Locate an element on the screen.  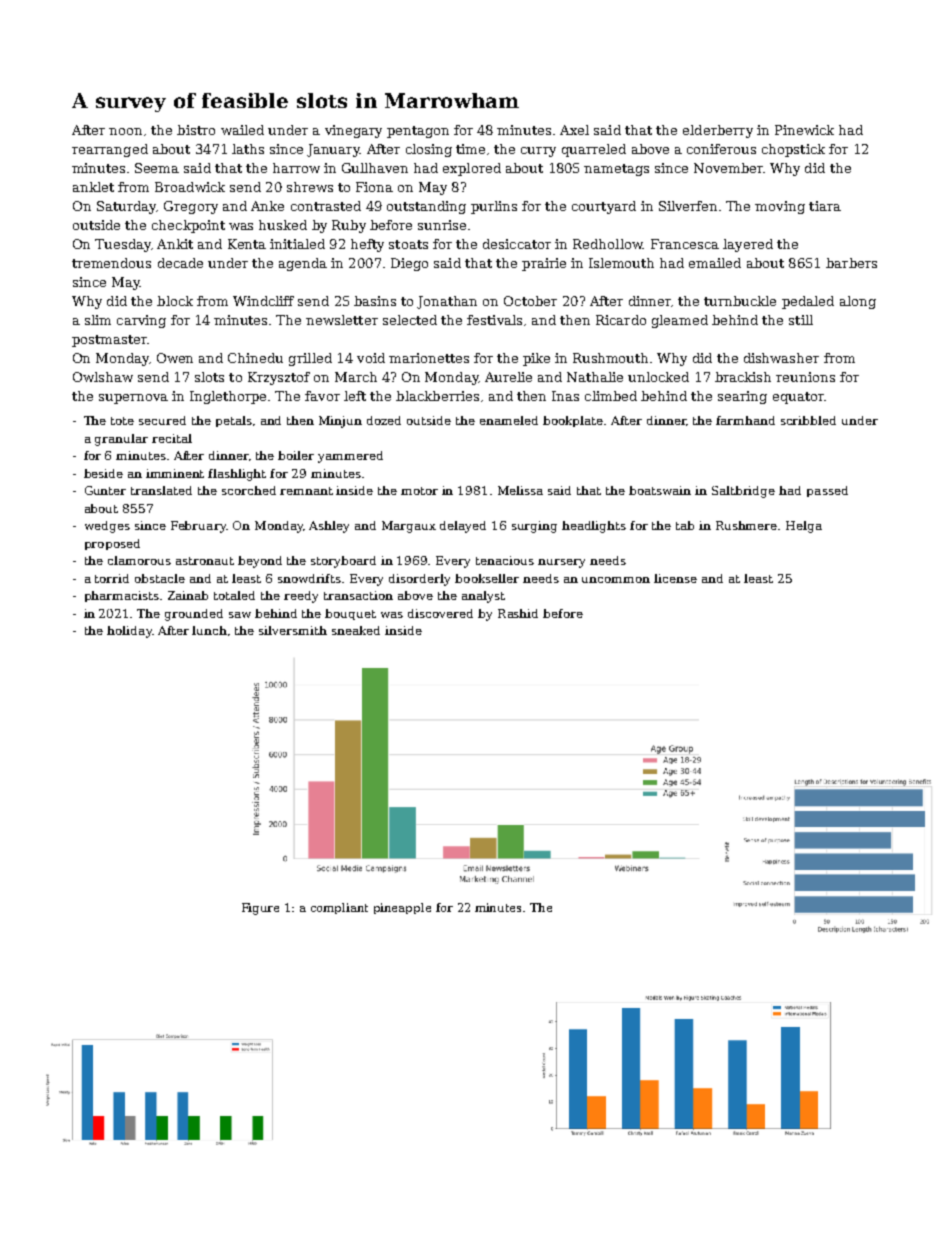
Rashid is located at coordinates (518, 613).
